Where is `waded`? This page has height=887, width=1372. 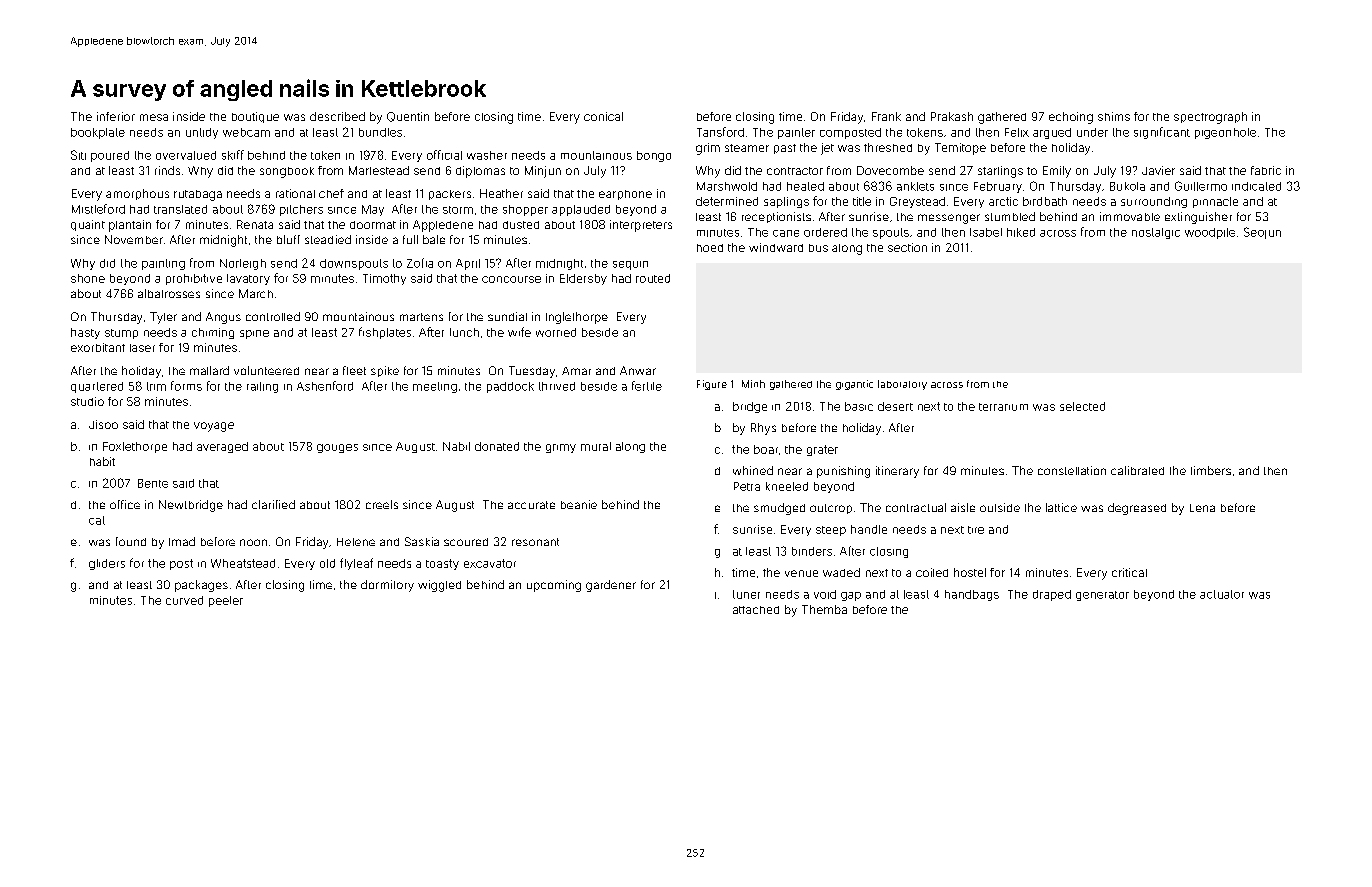 waded is located at coordinates (841, 572).
